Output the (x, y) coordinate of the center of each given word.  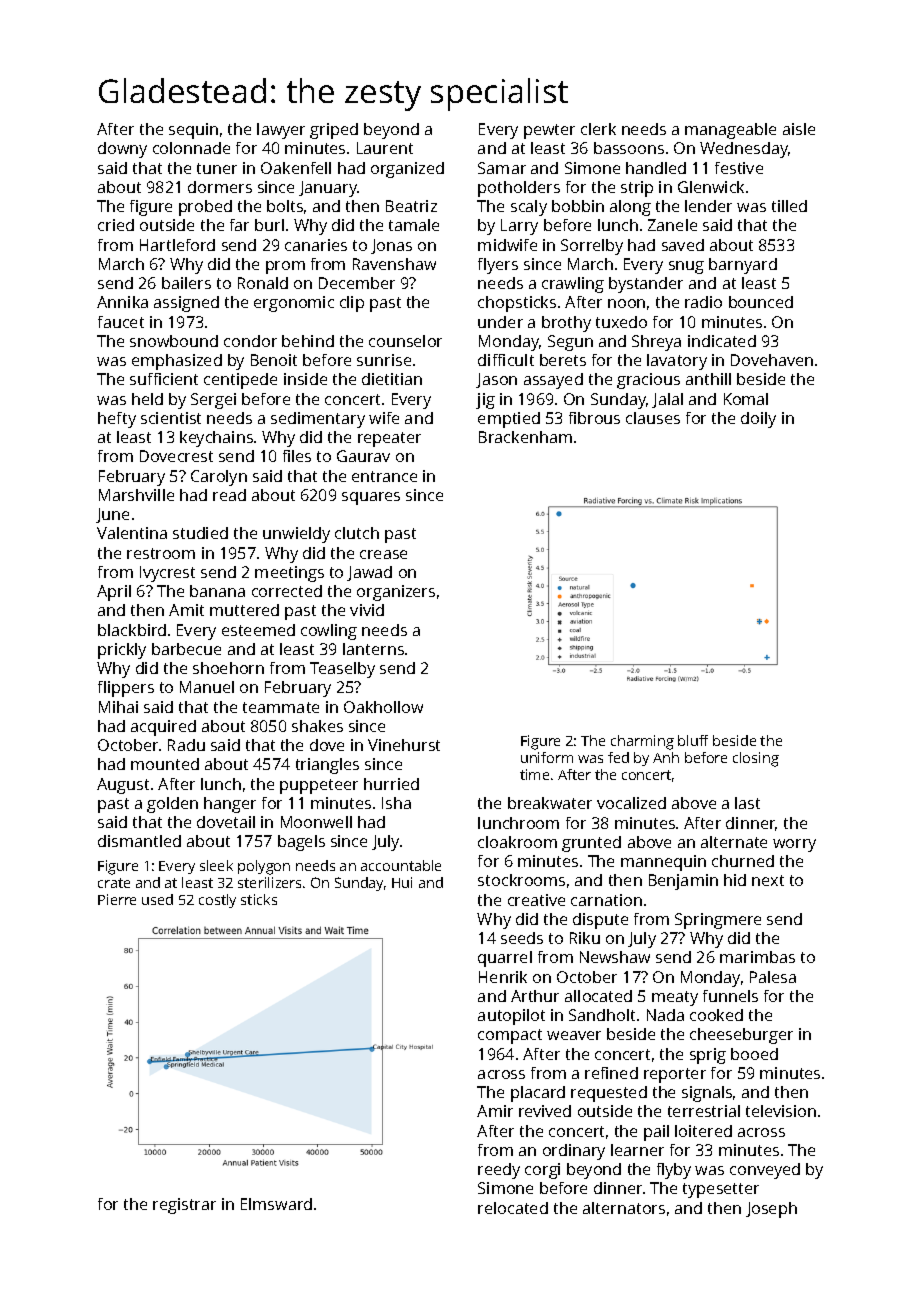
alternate (734, 842)
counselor (405, 341)
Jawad (369, 573)
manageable (730, 131)
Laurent (385, 148)
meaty (675, 998)
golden (172, 805)
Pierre (117, 899)
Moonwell (316, 822)
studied (200, 533)
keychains (216, 439)
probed (205, 208)
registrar (184, 1206)
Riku (585, 938)
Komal (746, 399)
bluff (693, 740)
